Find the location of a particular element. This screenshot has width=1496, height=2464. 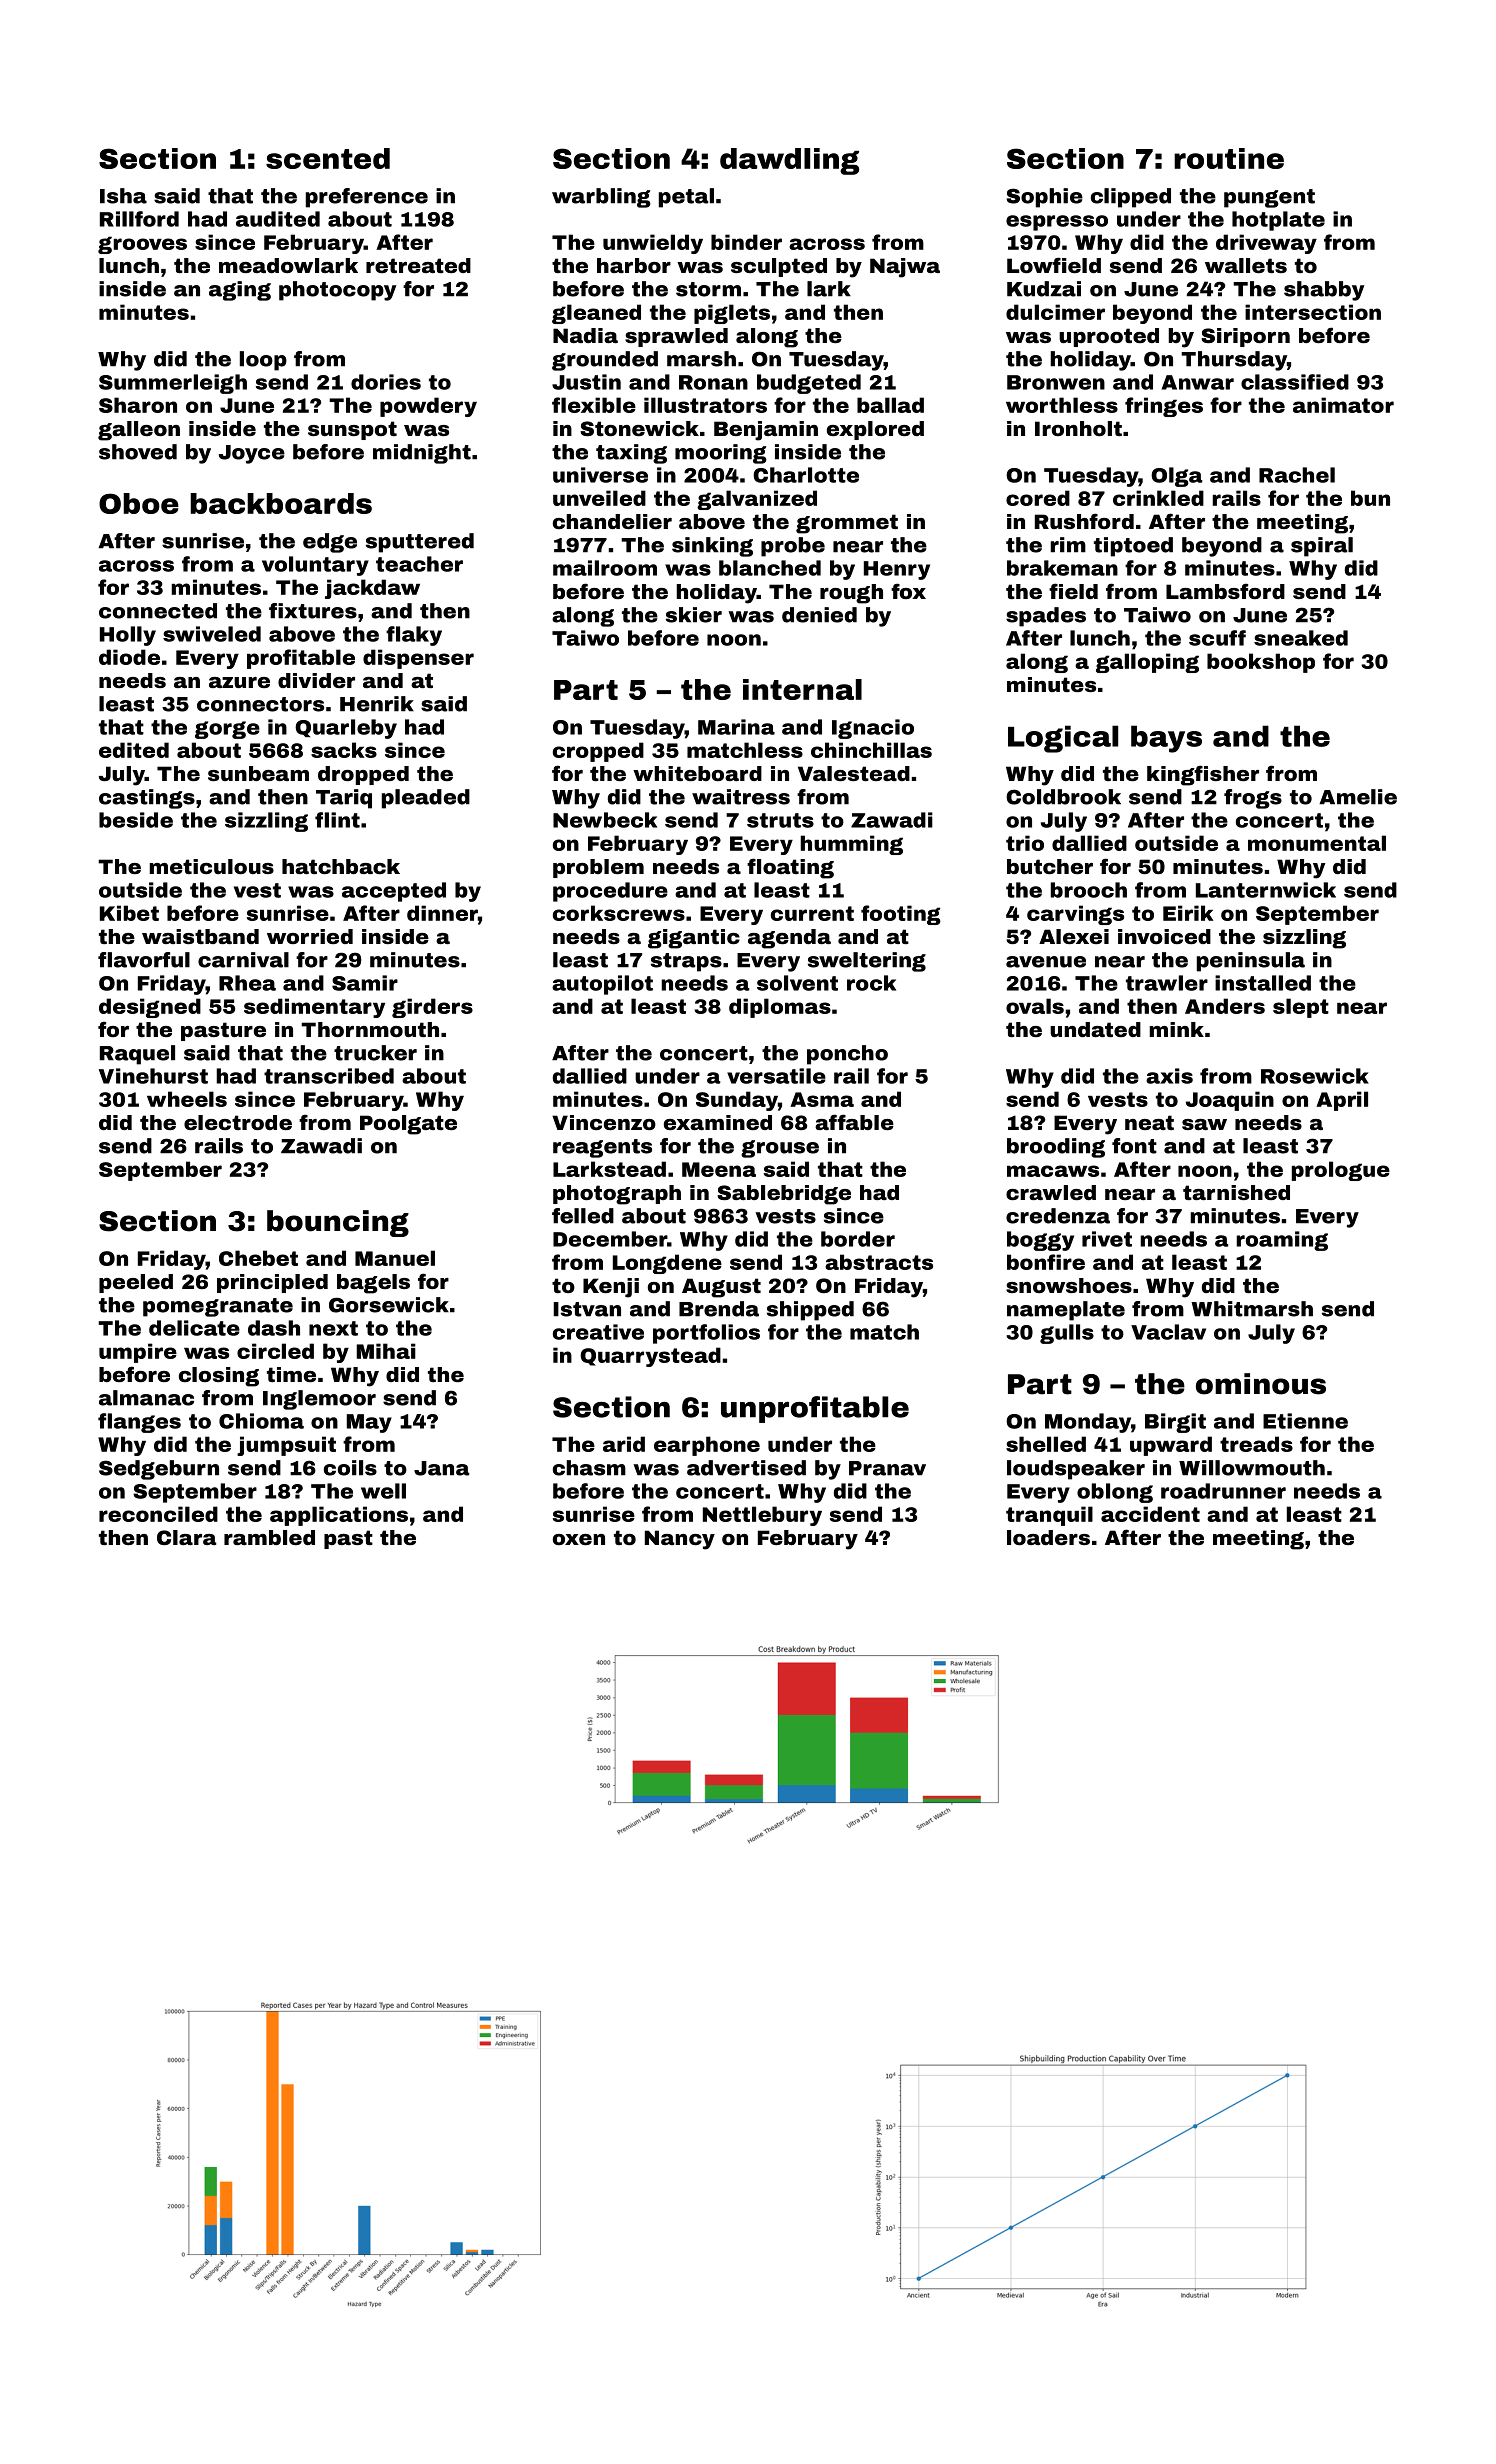

pungent is located at coordinates (1269, 198).
